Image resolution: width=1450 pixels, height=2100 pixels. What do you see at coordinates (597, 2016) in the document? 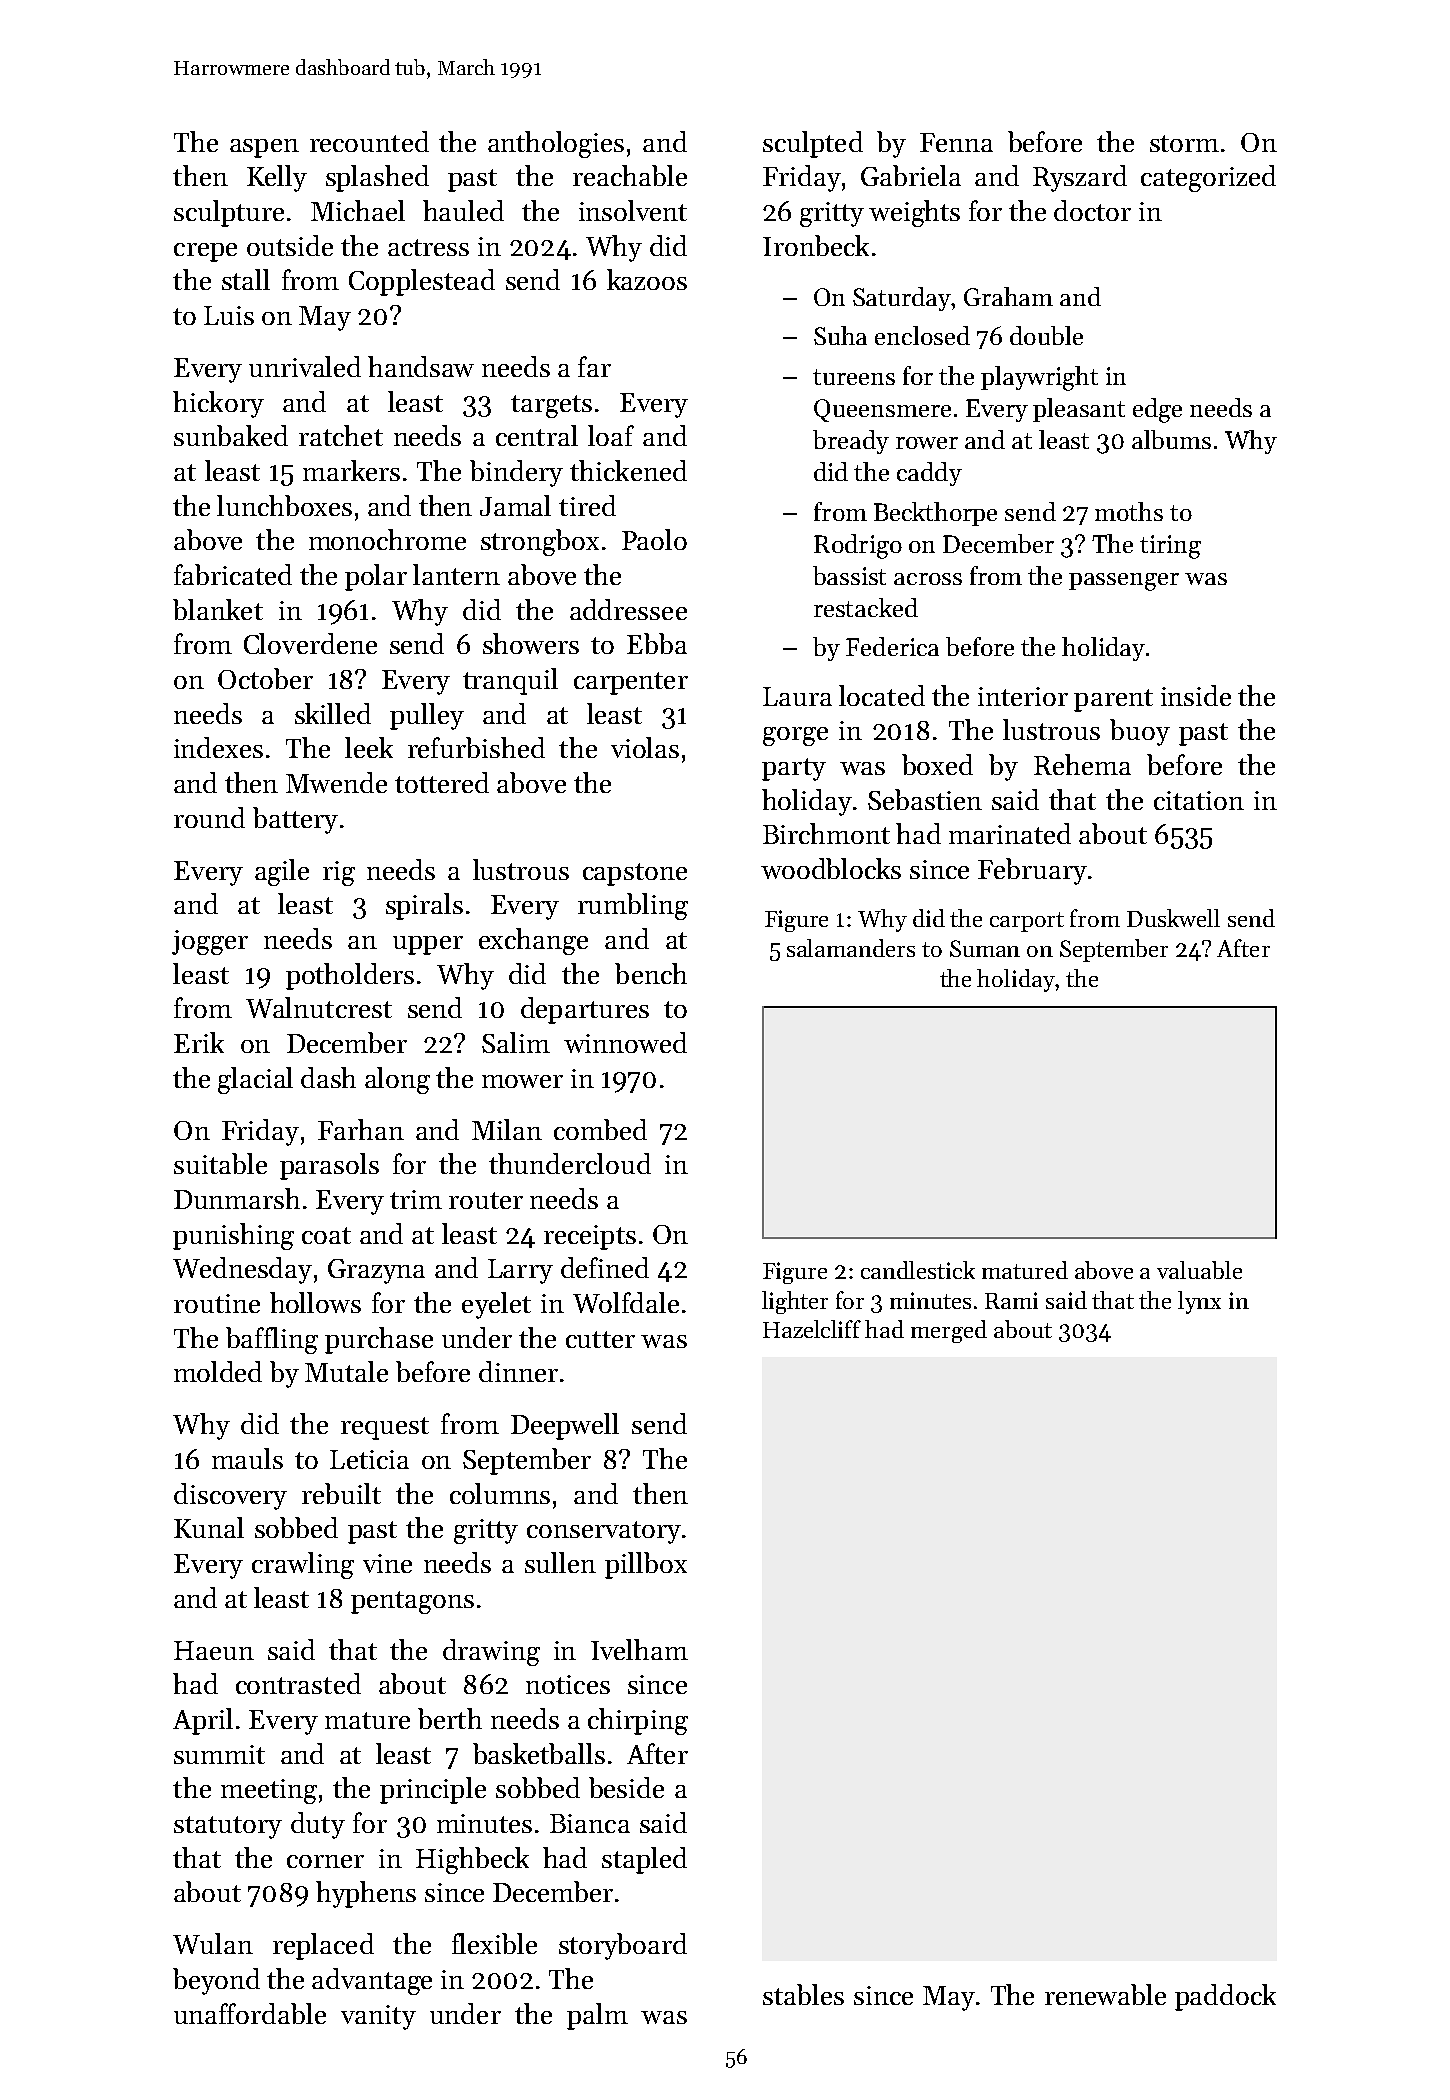
I see `palm` at bounding box center [597, 2016].
